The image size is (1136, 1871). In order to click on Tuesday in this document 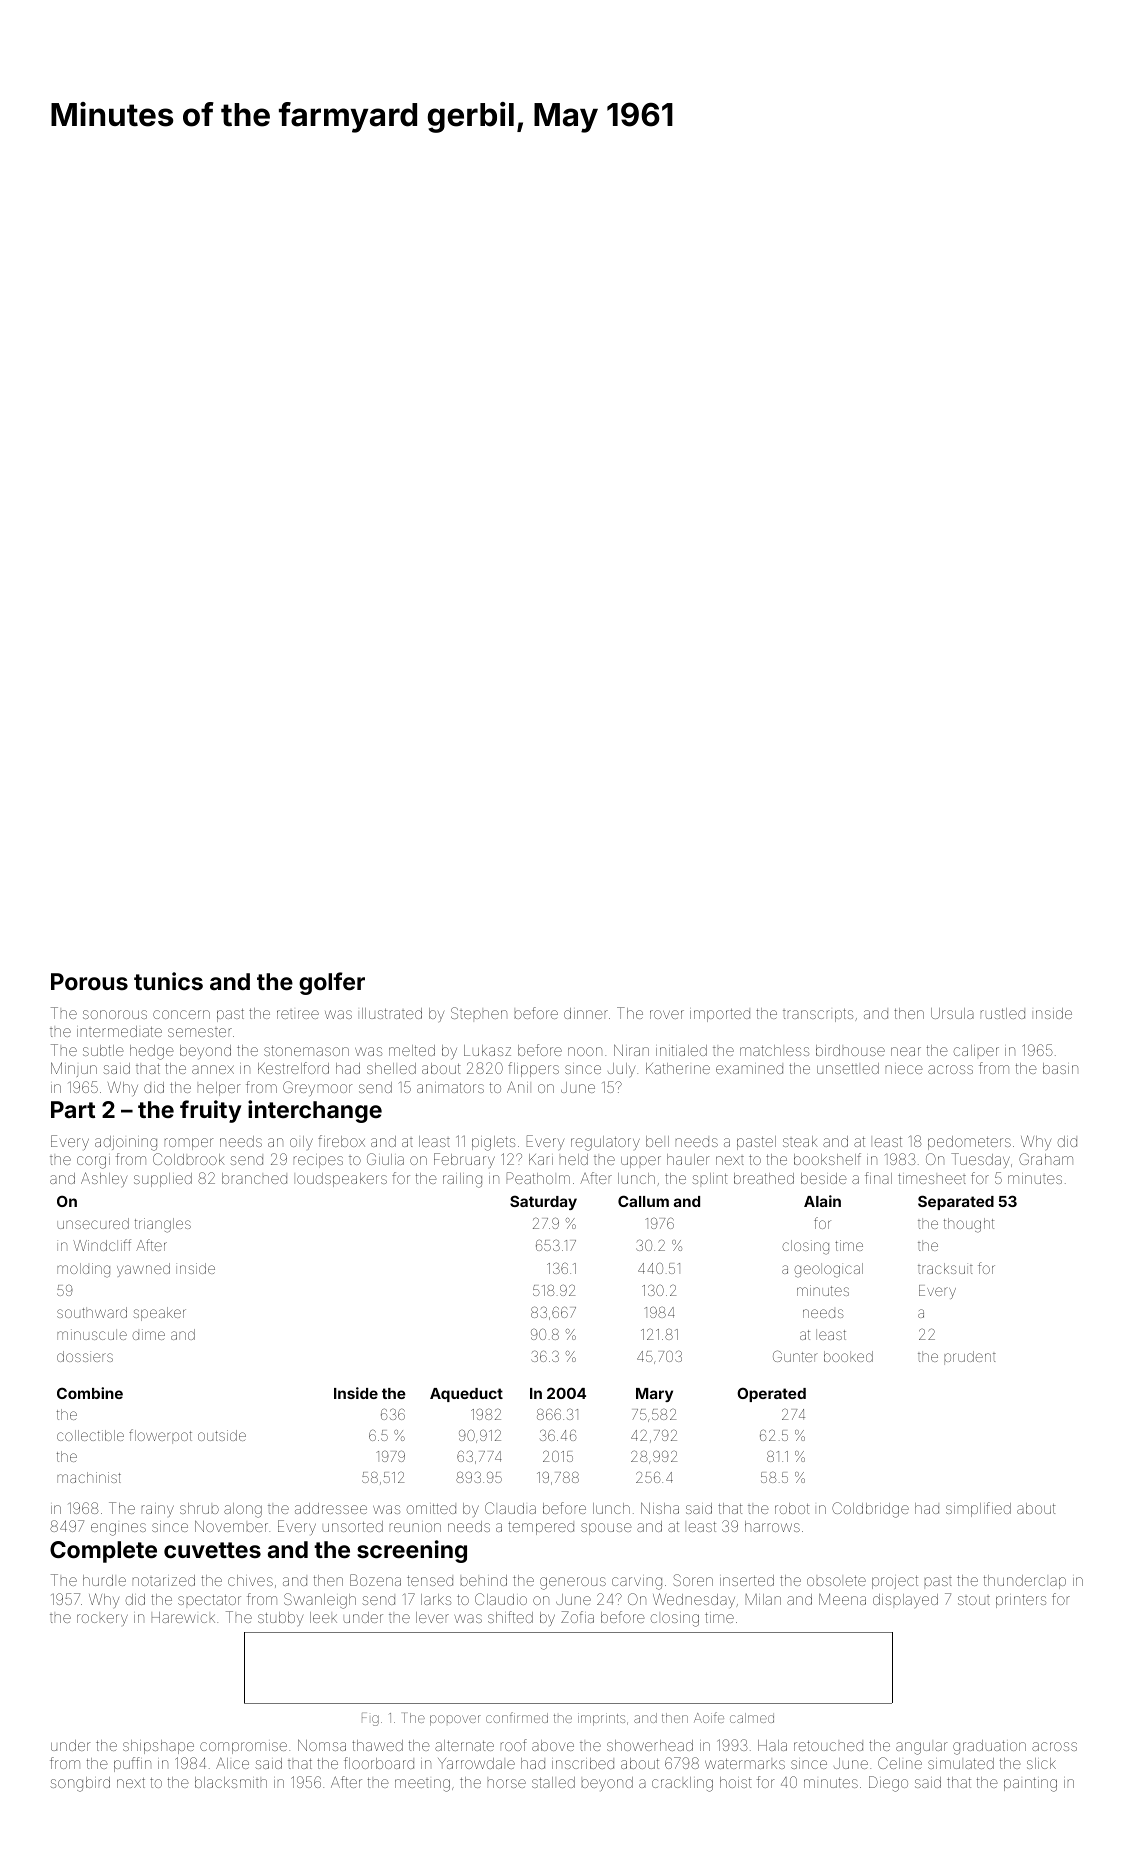, I will do `click(980, 1160)`.
